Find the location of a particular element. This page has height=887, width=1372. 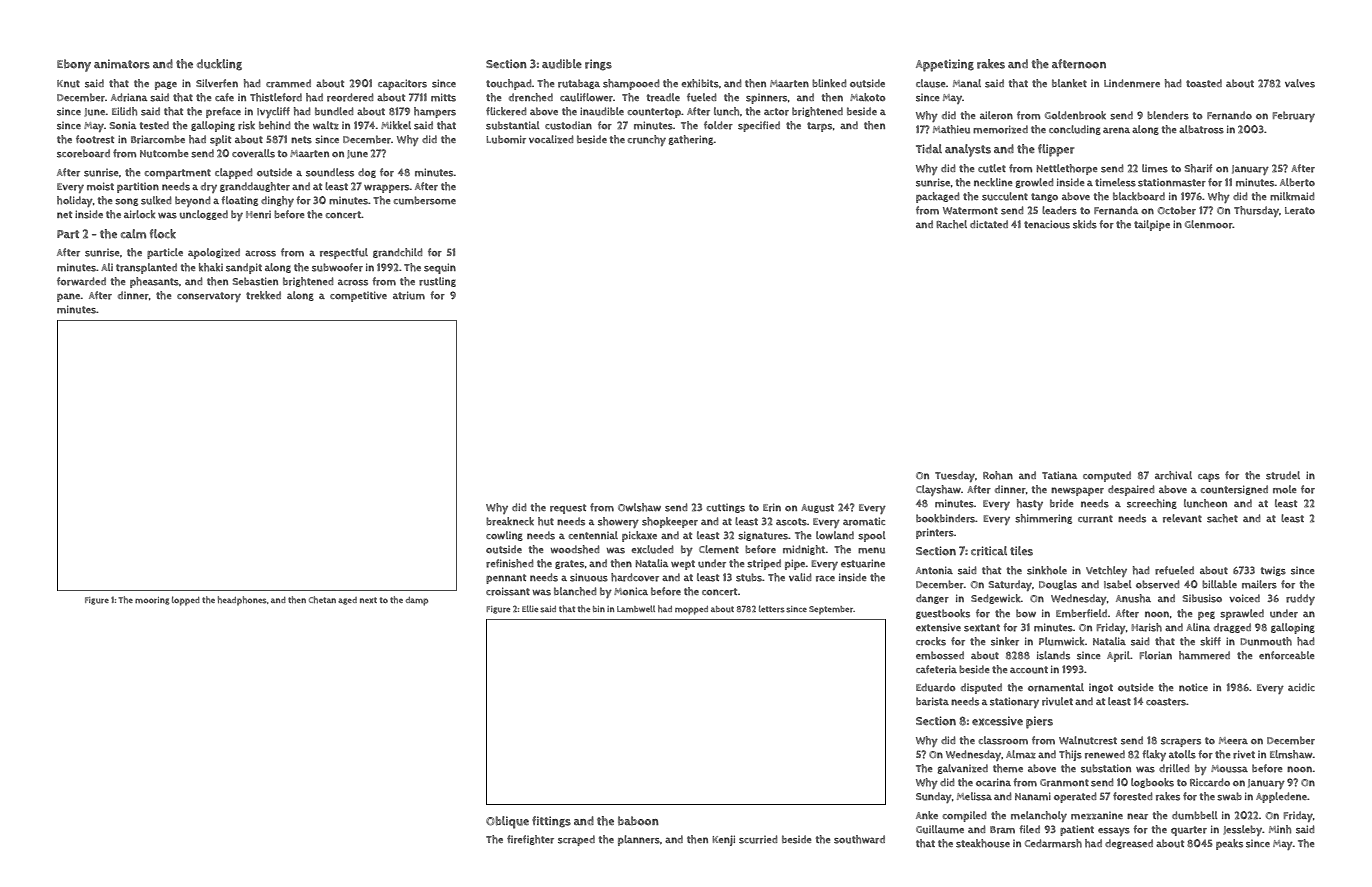

Alberto is located at coordinates (1297, 182).
